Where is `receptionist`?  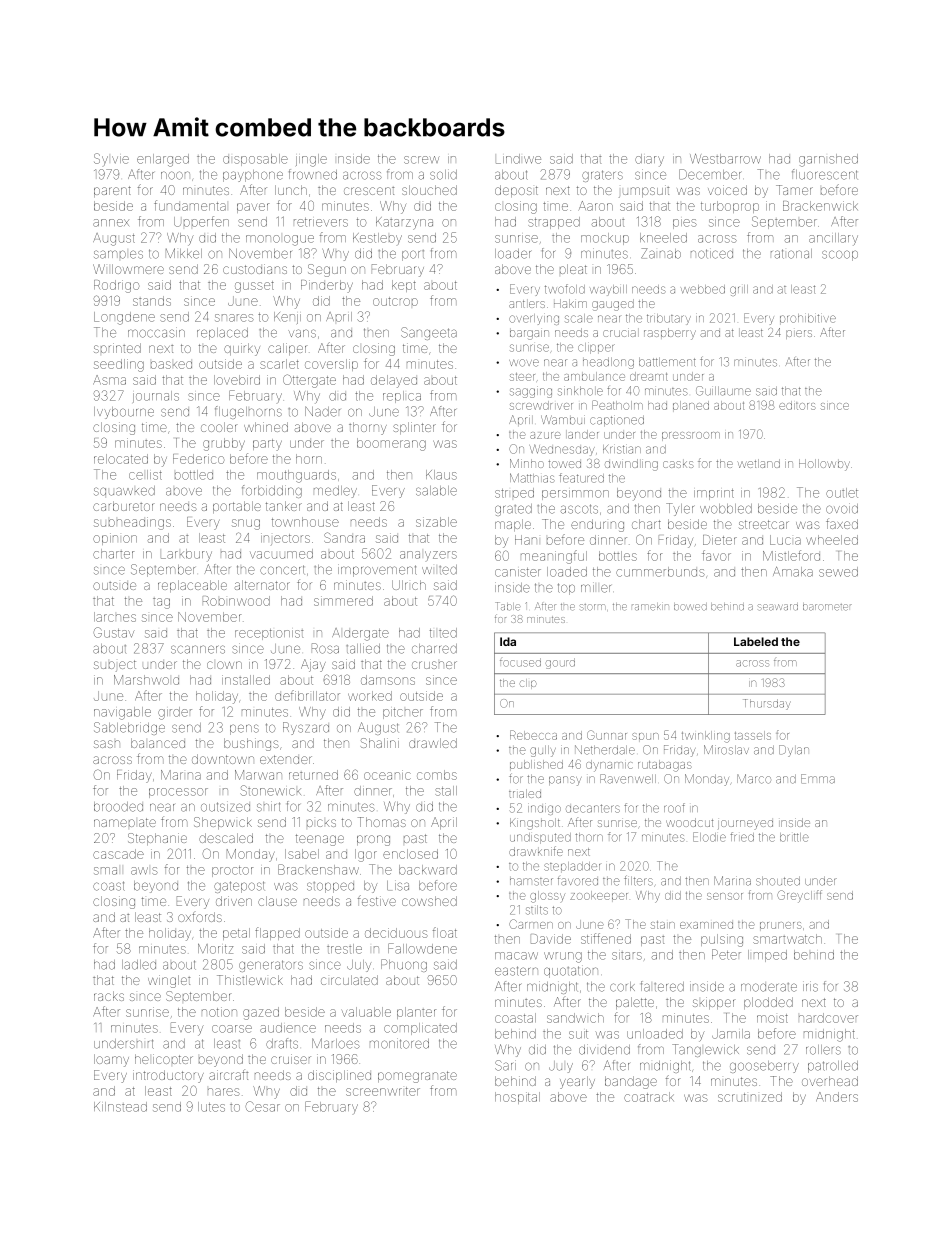
receptionist is located at coordinates (269, 634).
